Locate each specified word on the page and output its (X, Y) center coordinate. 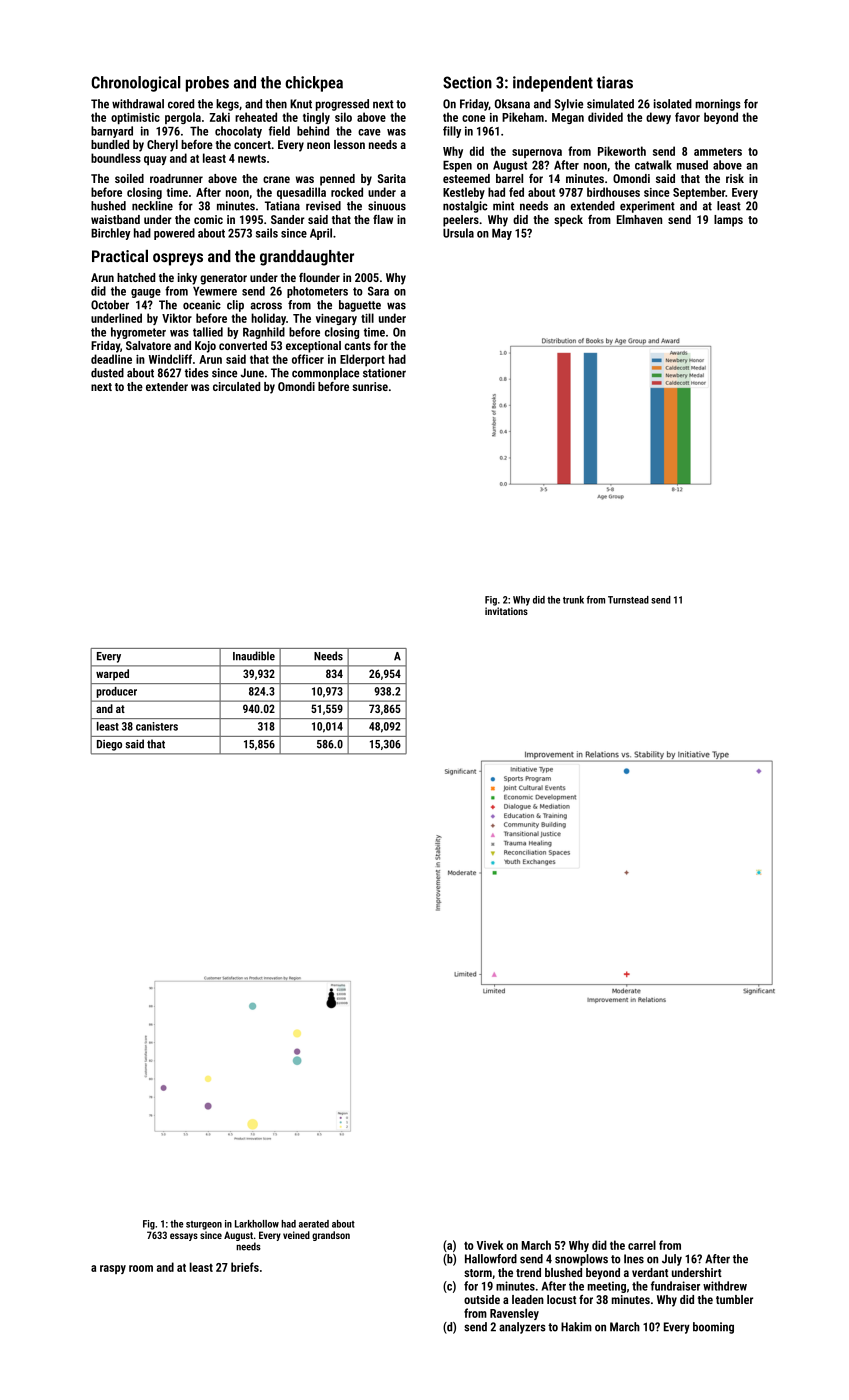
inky (187, 279)
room (141, 1268)
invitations (506, 611)
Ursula (458, 233)
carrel (642, 1245)
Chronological (136, 84)
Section (467, 82)
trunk (573, 600)
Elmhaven (639, 219)
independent (553, 84)
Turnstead (628, 600)
